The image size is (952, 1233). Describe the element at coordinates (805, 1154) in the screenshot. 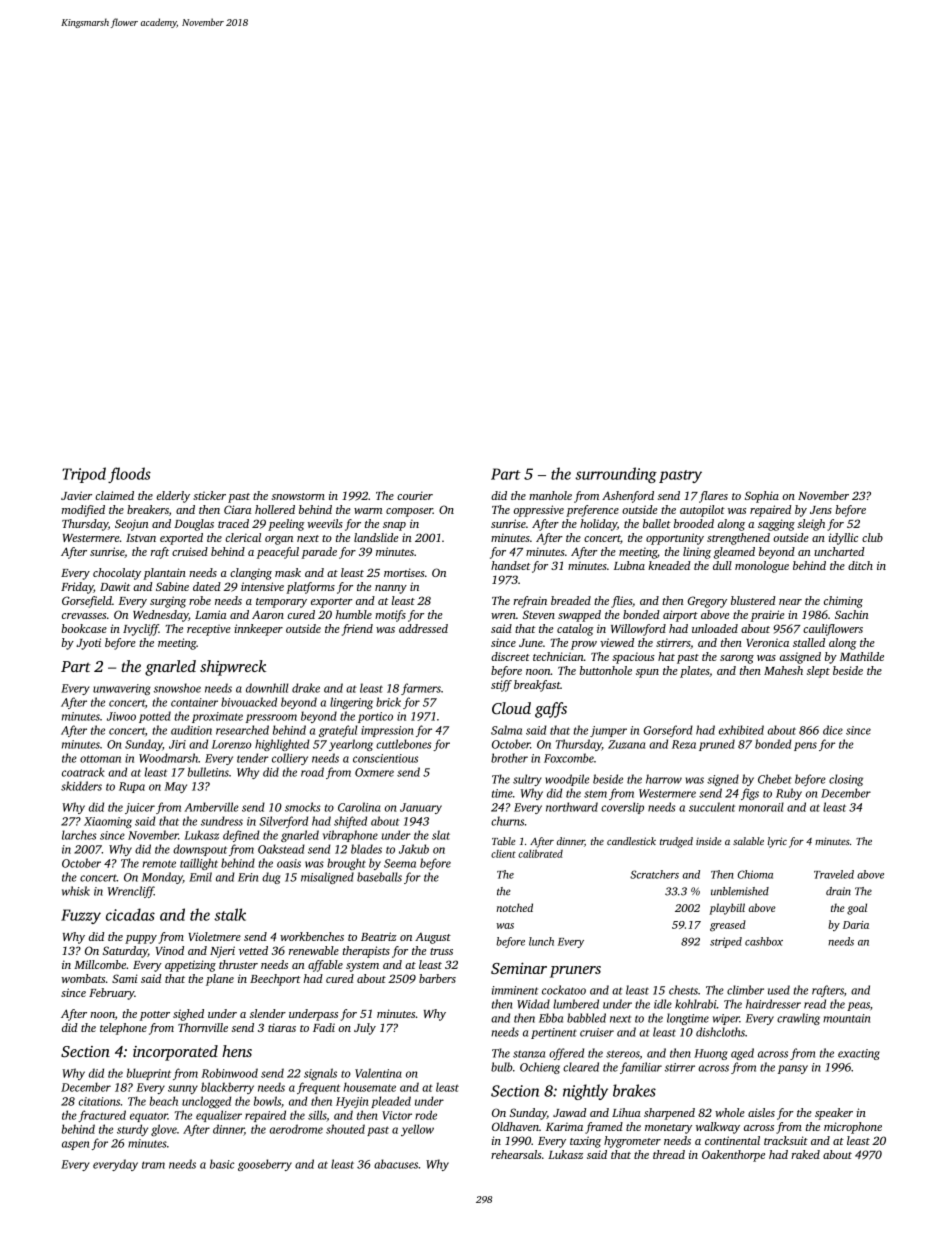

I see `raked` at that location.
